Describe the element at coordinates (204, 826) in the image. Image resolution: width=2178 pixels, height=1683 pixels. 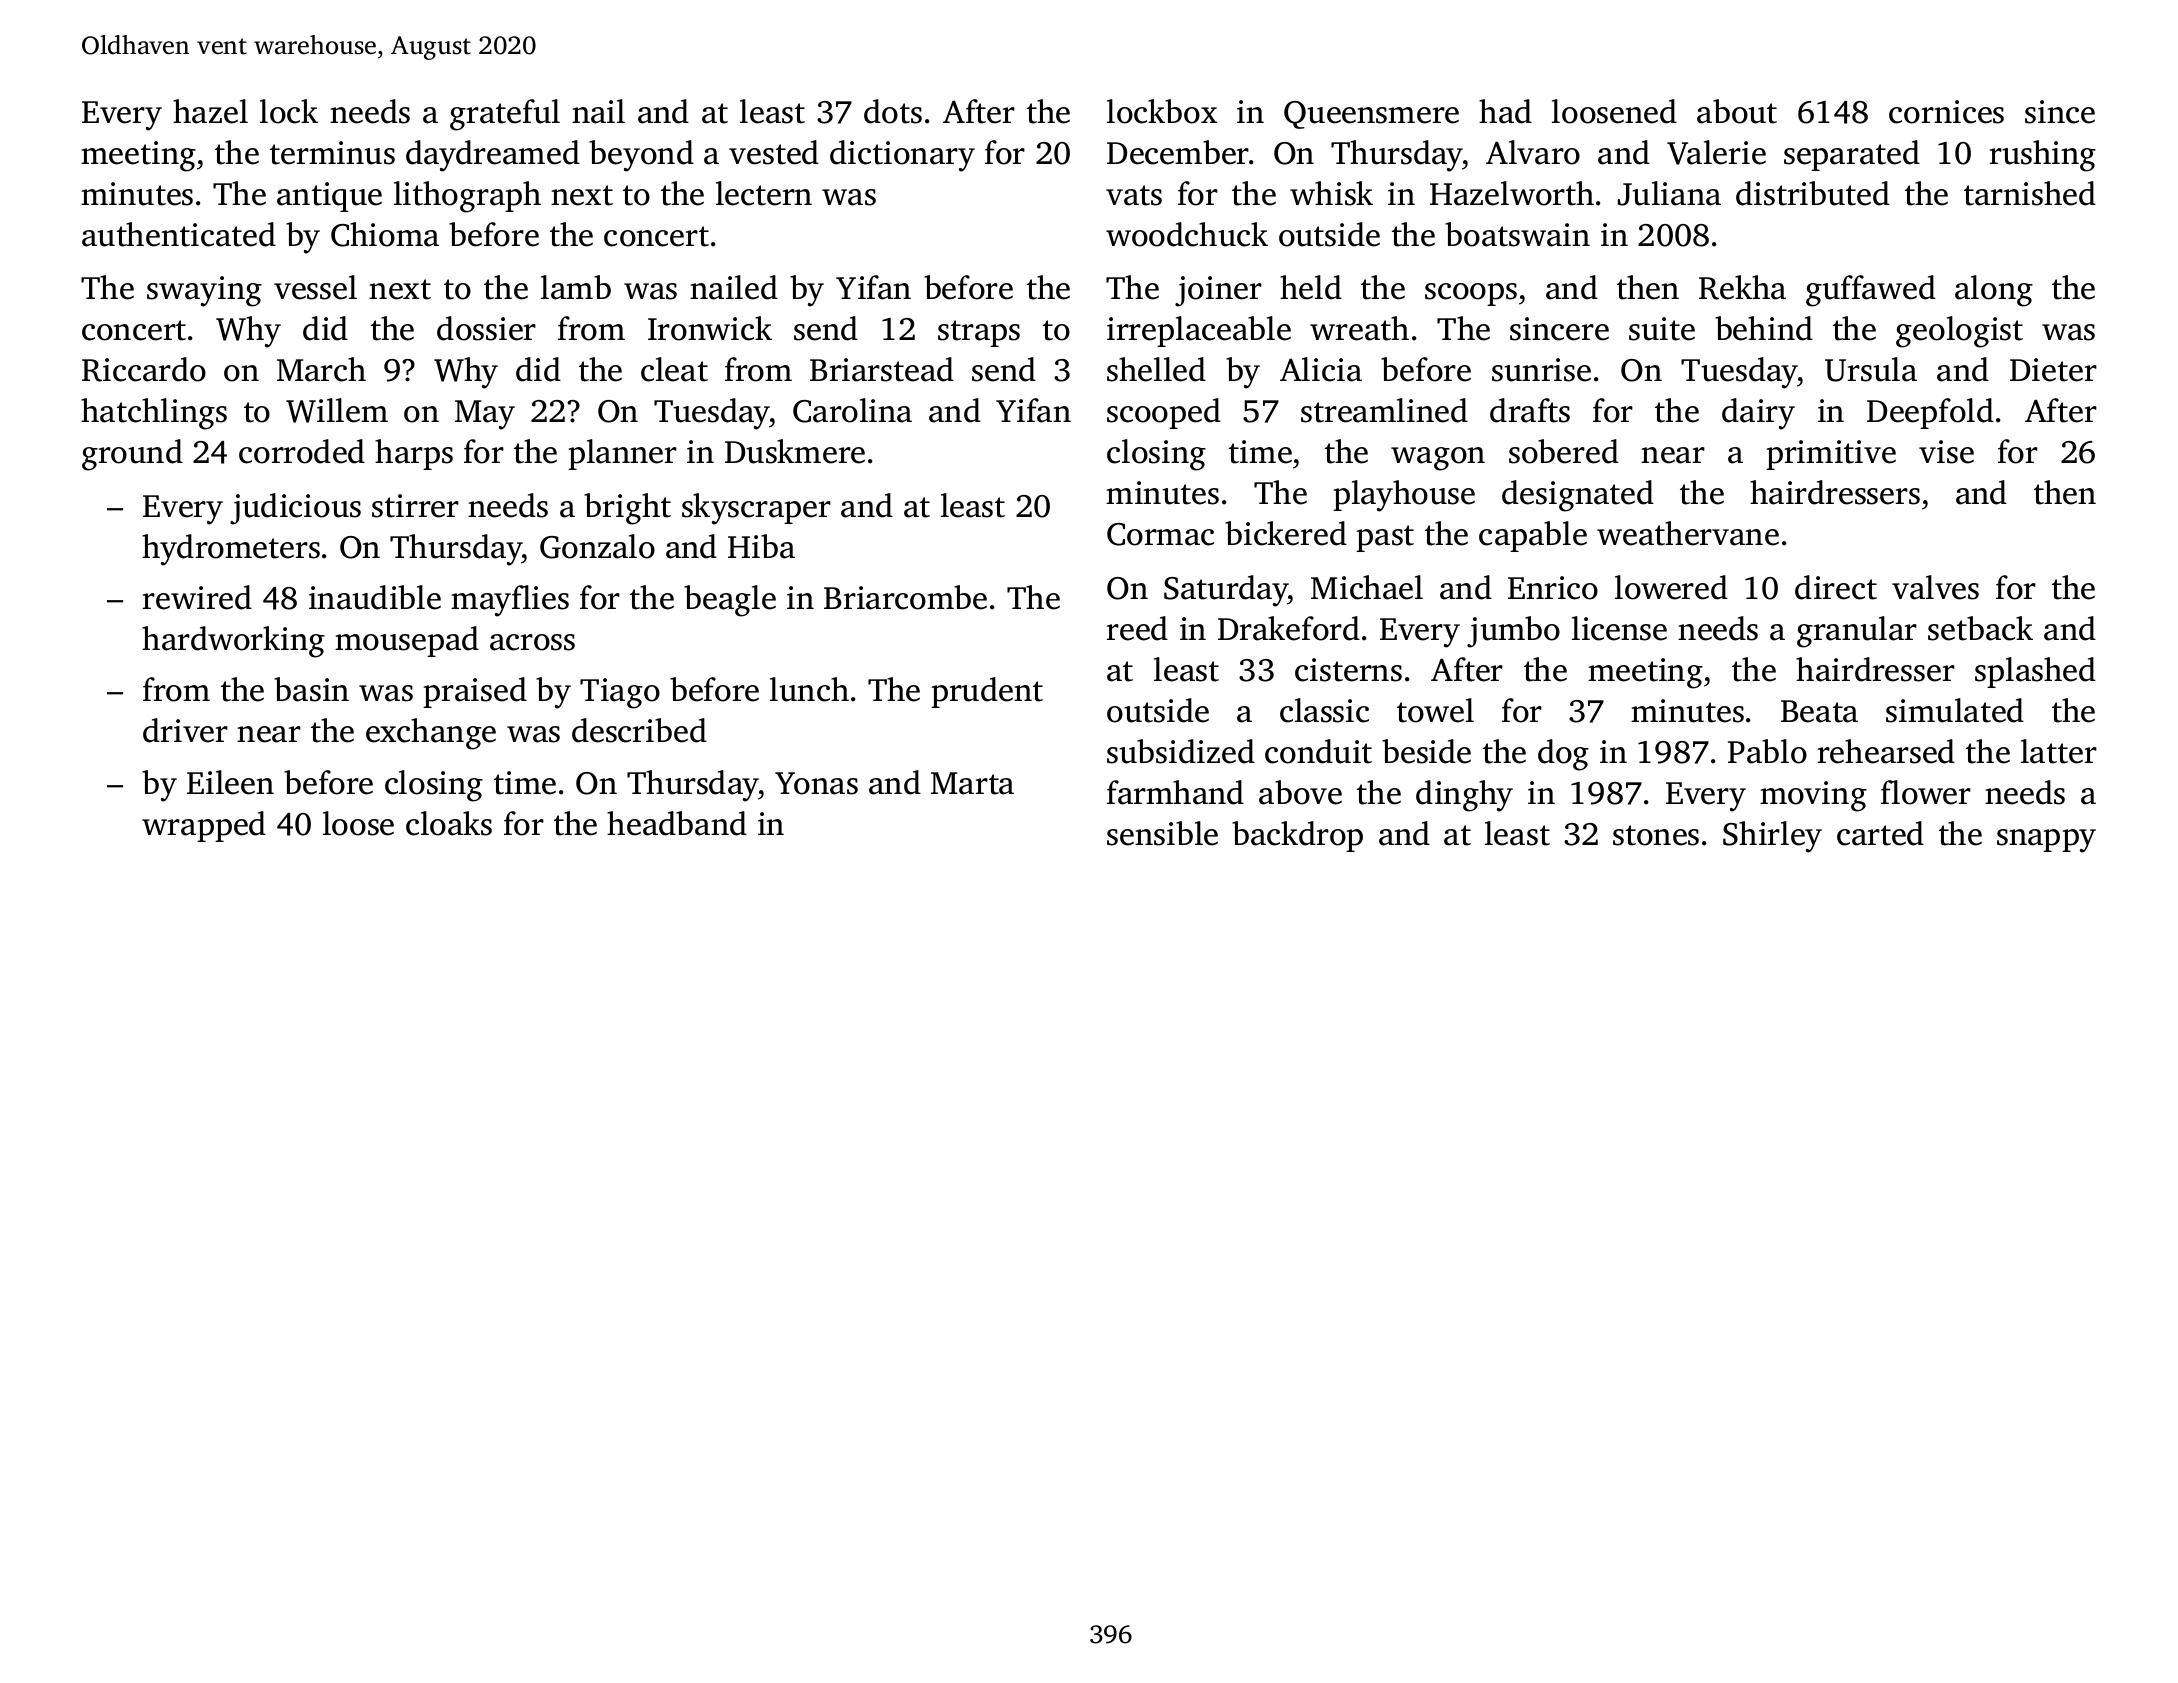
I see `wrapped` at that location.
